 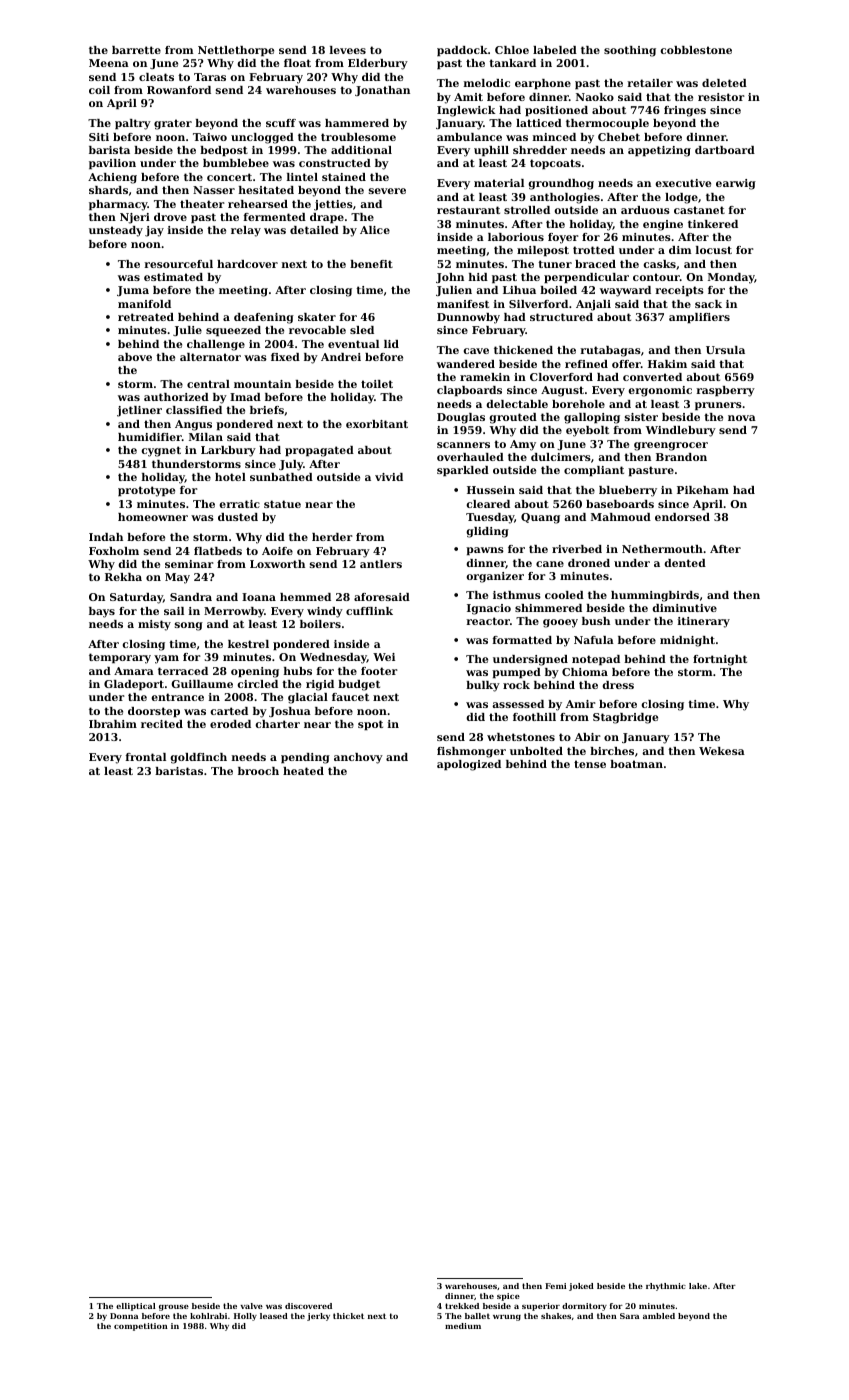 I want to click on budget, so click(x=359, y=685).
